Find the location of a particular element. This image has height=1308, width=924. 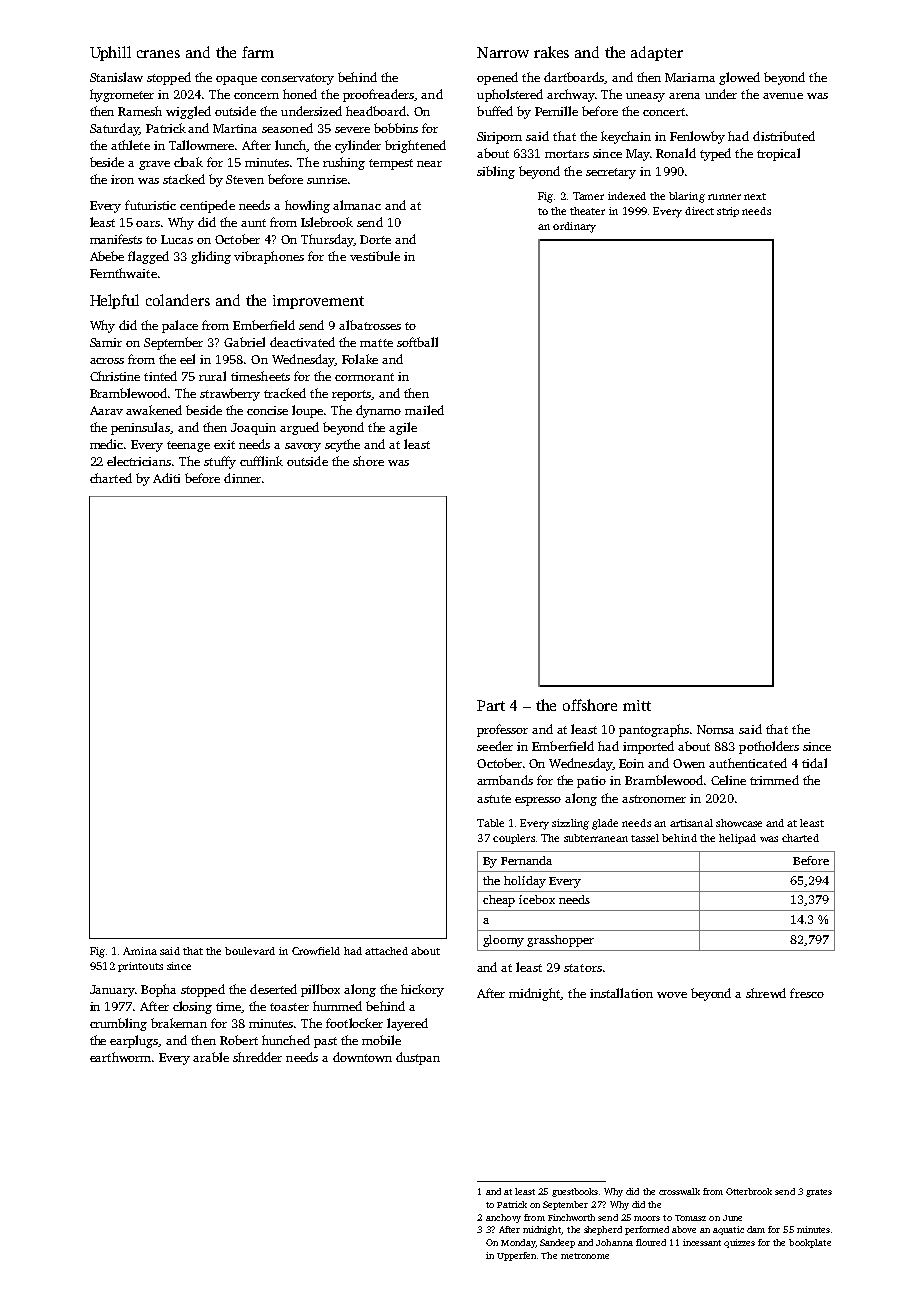

shrewd is located at coordinates (766, 993).
